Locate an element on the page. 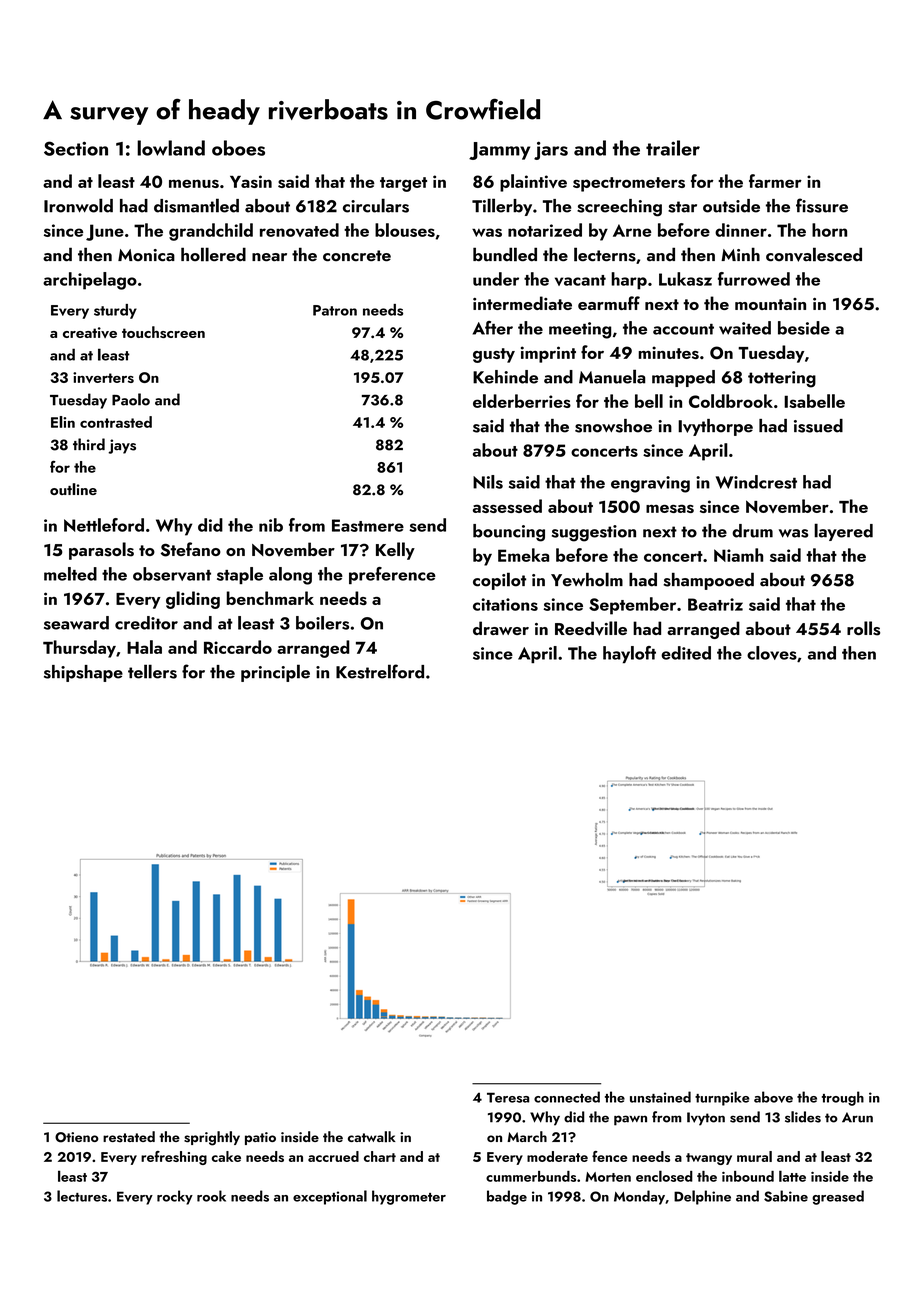  shipshape is located at coordinates (83, 673).
